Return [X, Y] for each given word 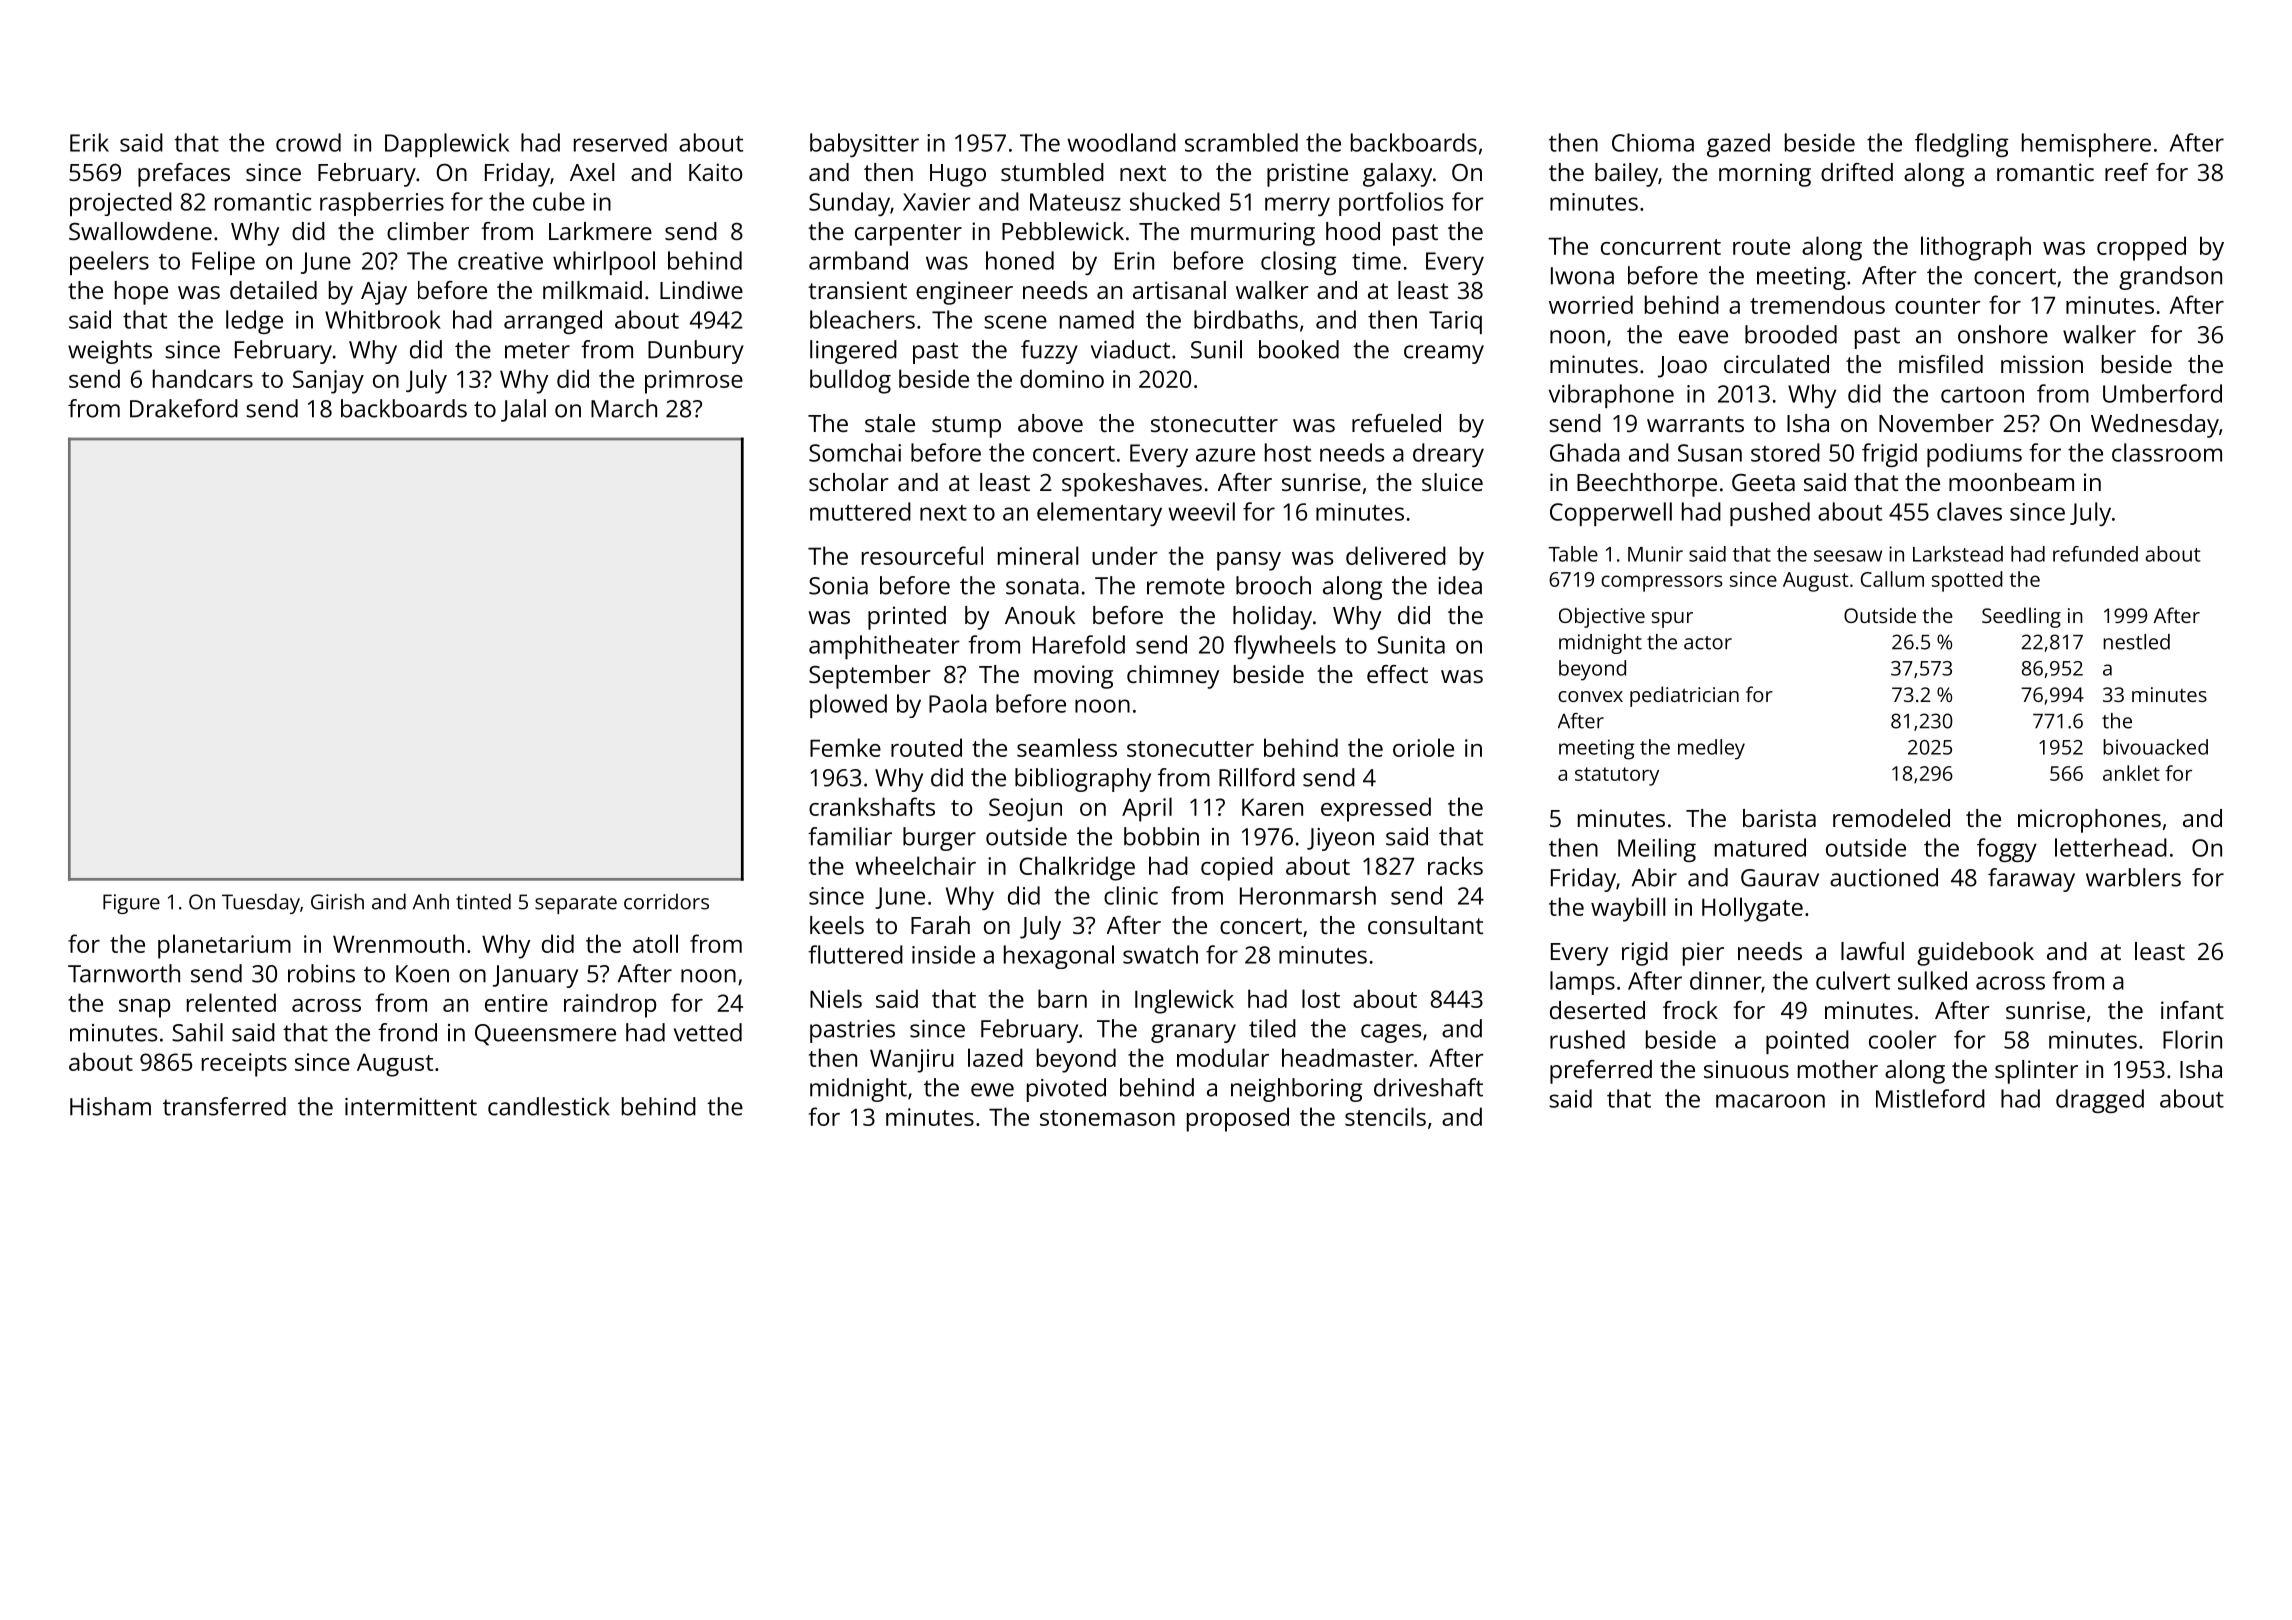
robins [321, 973]
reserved [620, 142]
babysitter [864, 145]
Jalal [523, 410]
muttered [860, 511]
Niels [836, 998]
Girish [337, 901]
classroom [2167, 452]
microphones [2089, 821]
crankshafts [872, 806]
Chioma [1653, 142]
